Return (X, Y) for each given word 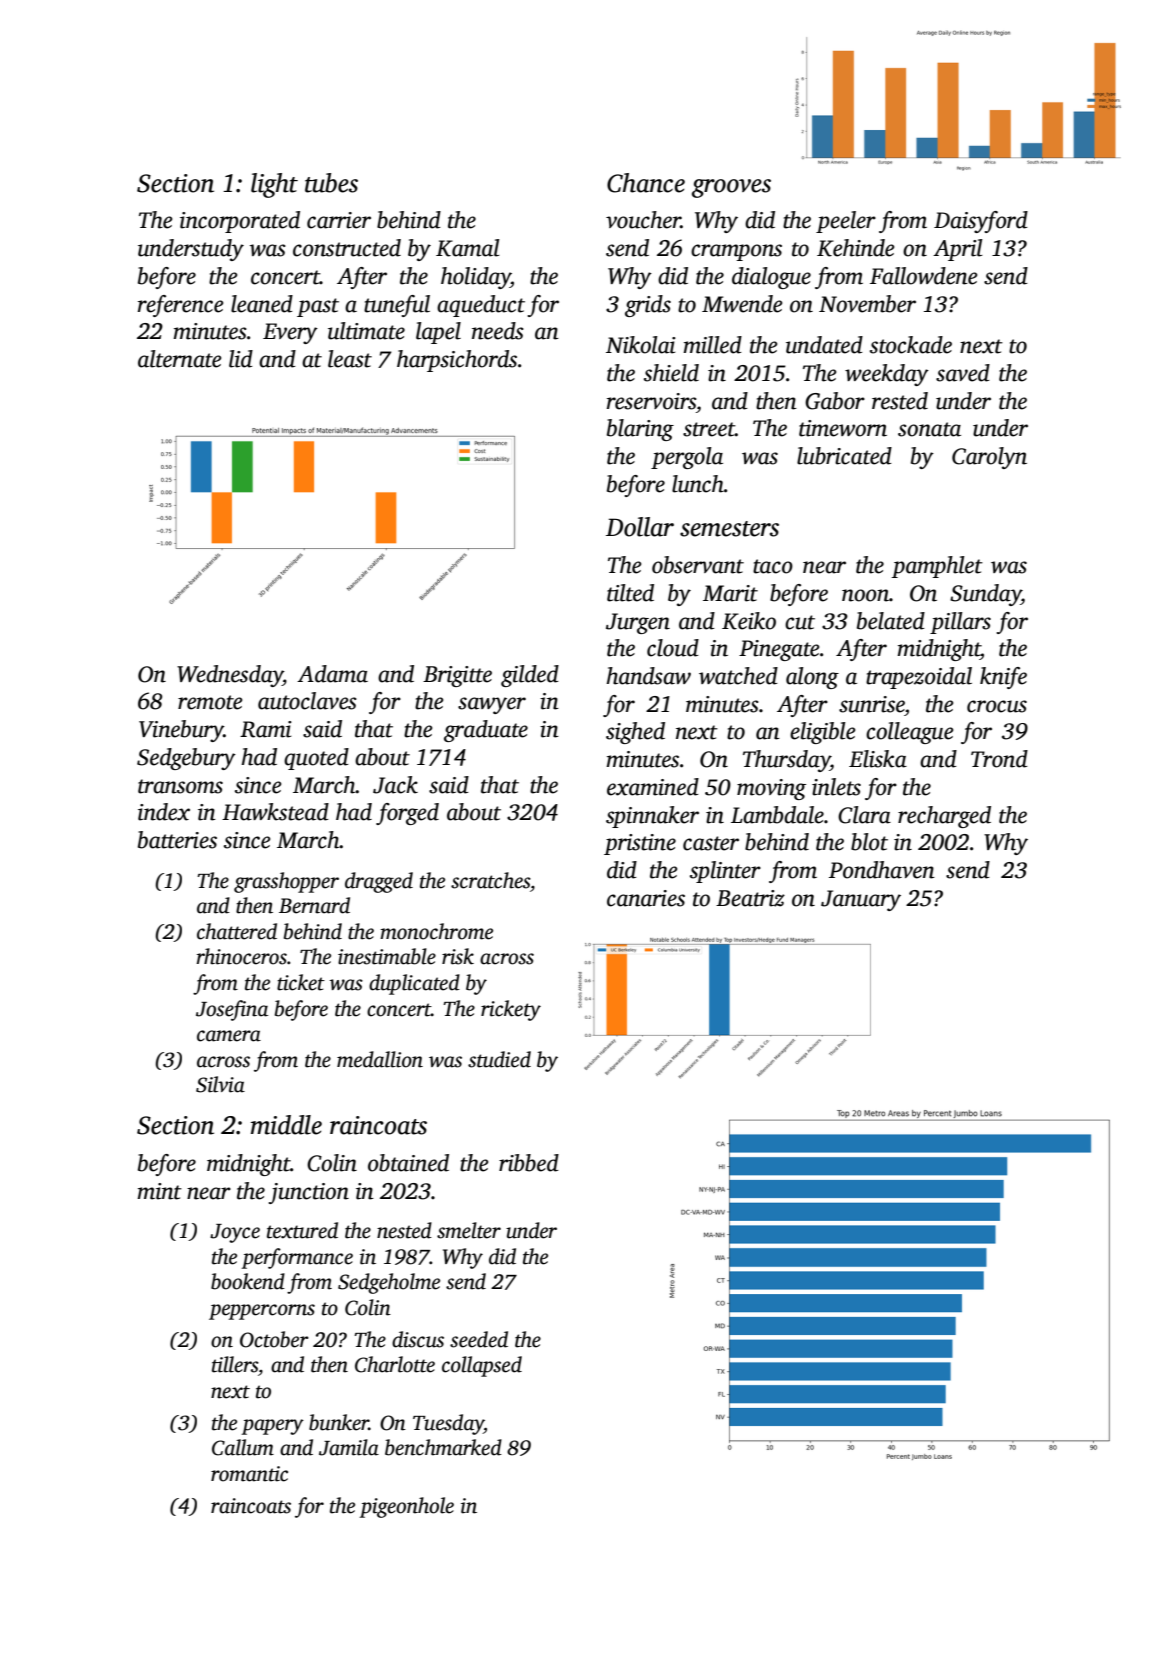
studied (499, 1059)
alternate (179, 359)
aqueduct (481, 306)
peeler (846, 222)
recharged (944, 817)
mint (159, 1191)
